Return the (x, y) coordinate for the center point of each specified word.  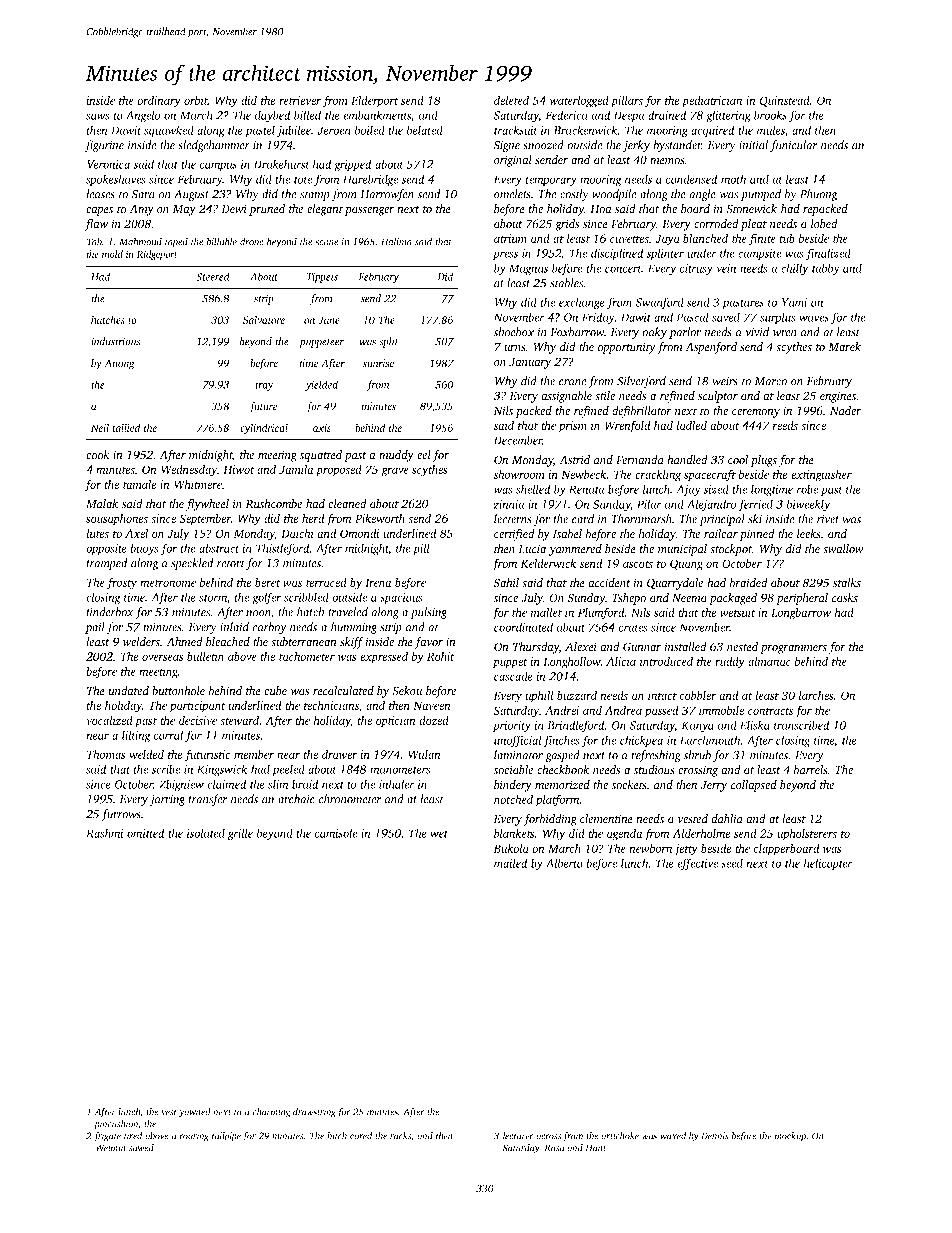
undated (129, 691)
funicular (794, 146)
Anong (119, 364)
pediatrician (712, 102)
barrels (811, 770)
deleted (511, 100)
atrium (510, 238)
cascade (513, 676)
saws (98, 116)
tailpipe (226, 1137)
